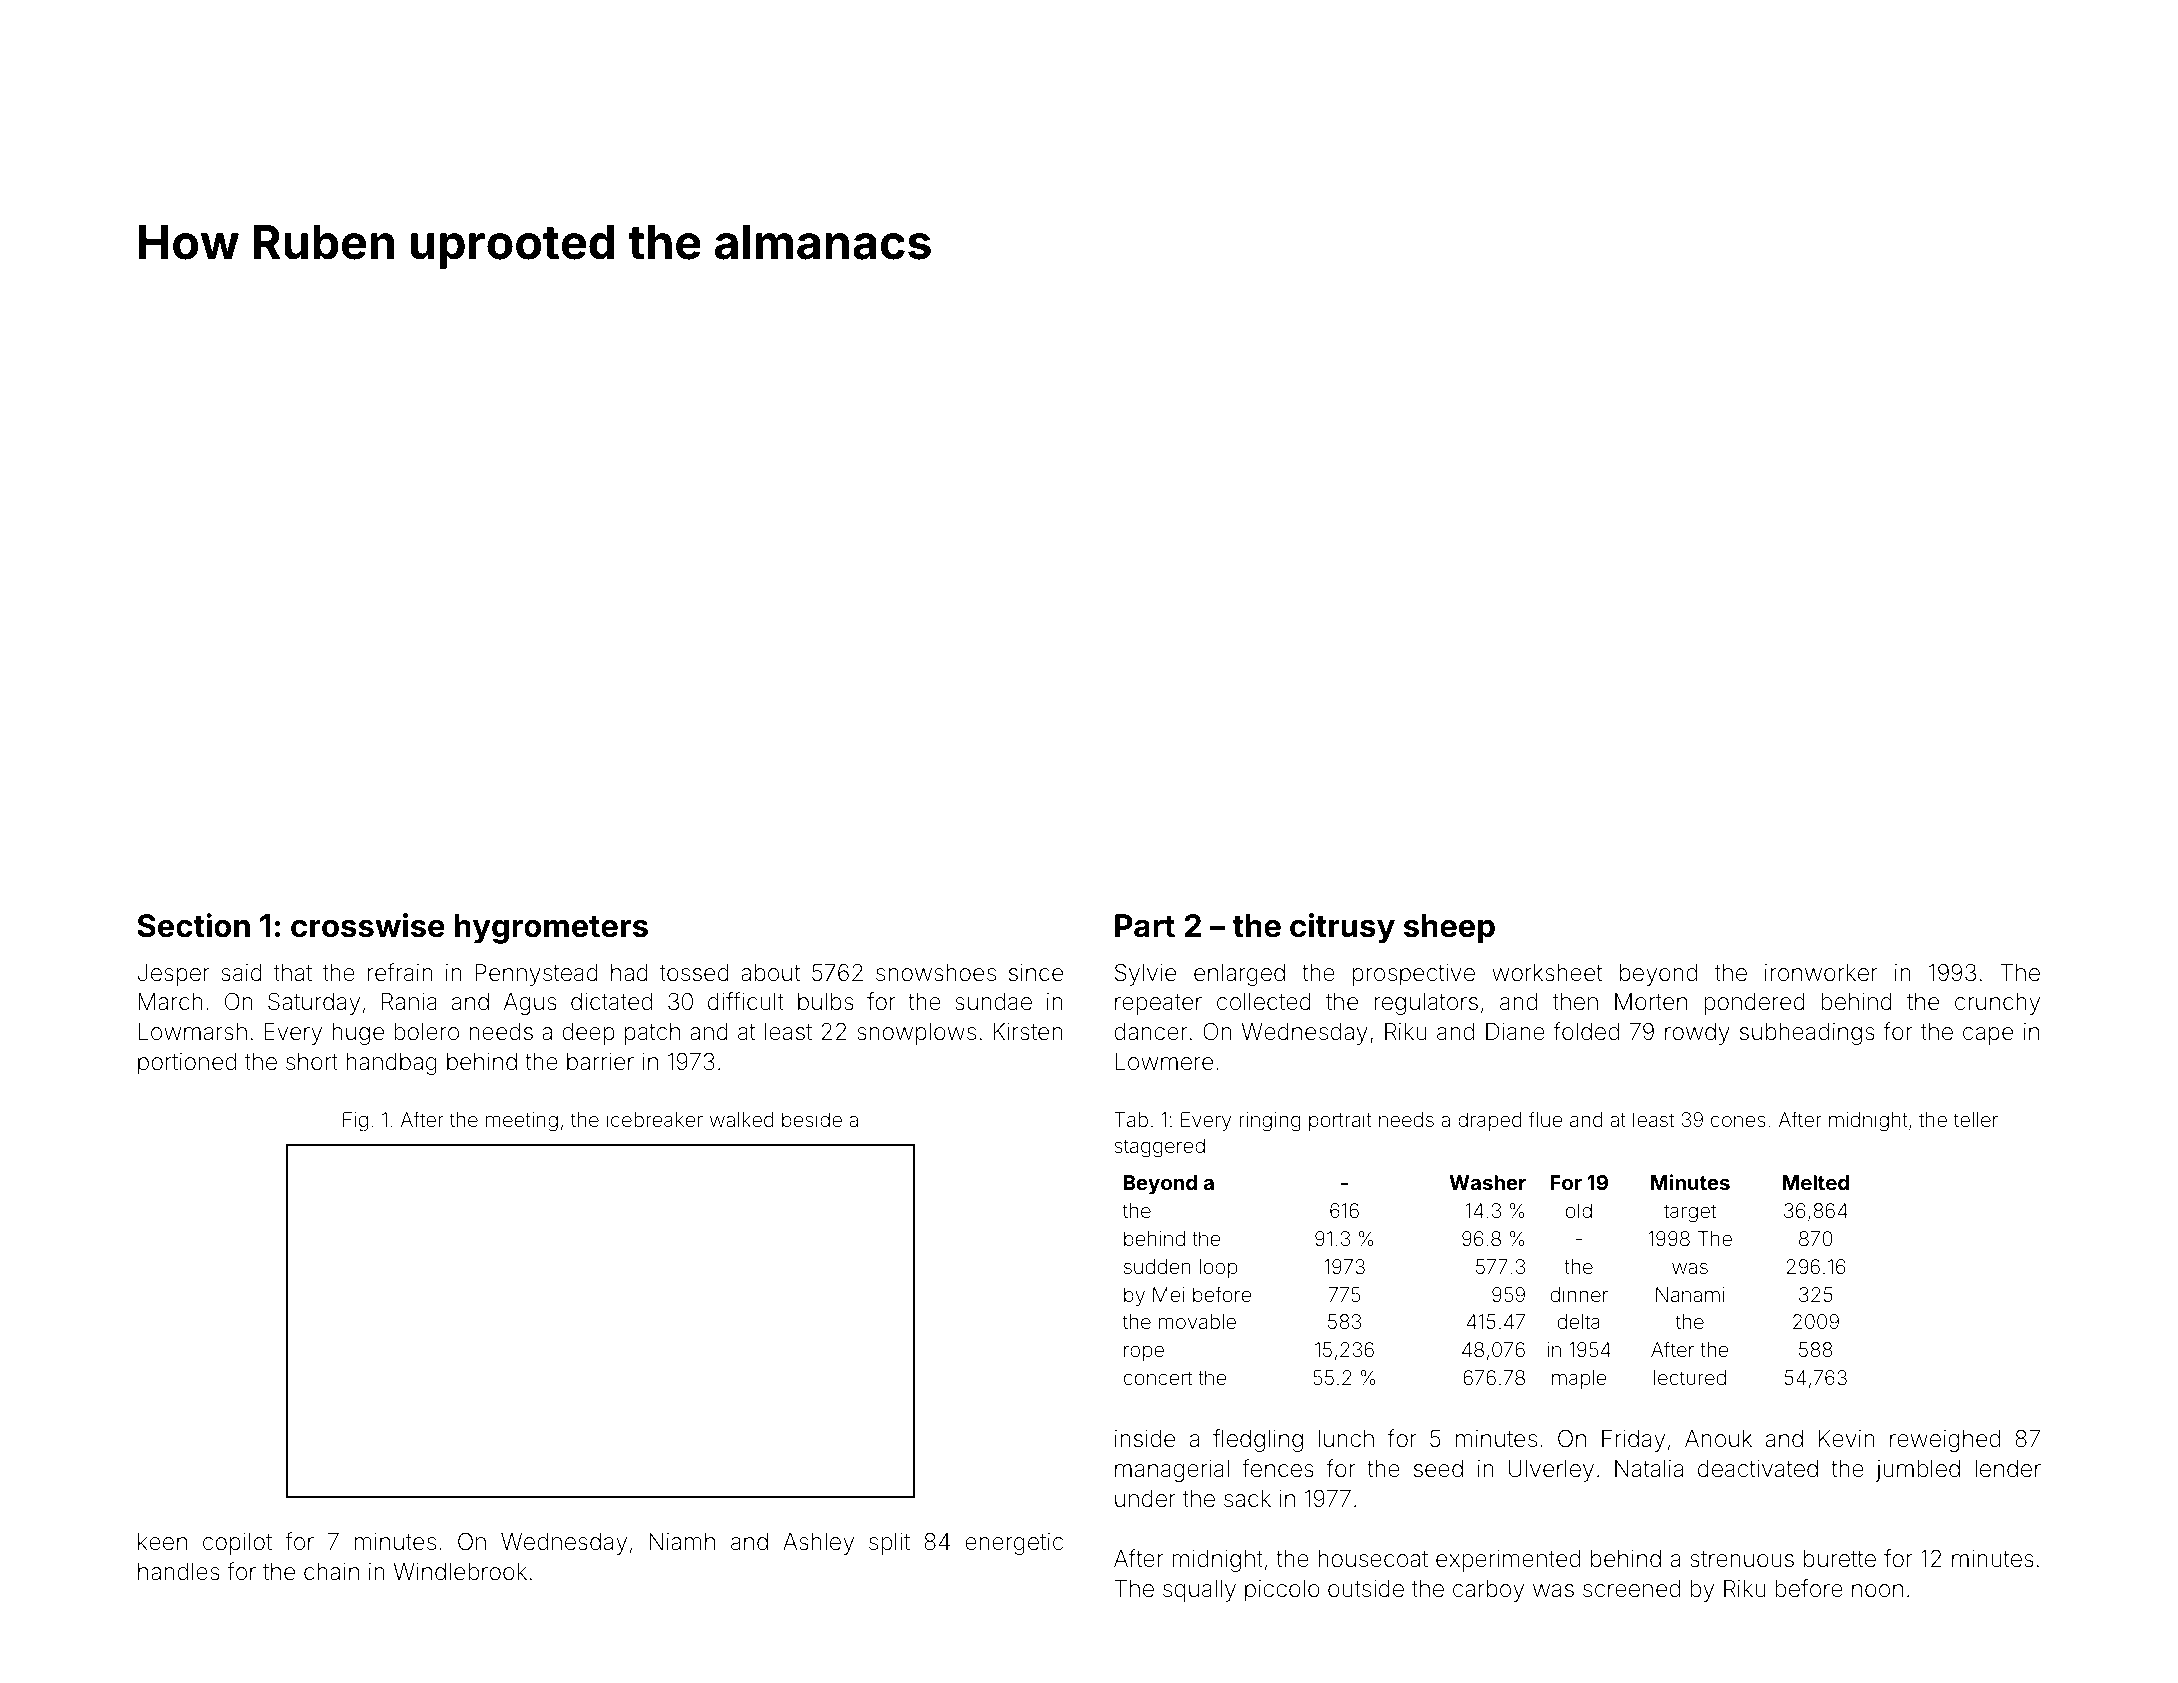 This page has height=1683, width=2178. I want to click on March, so click(170, 1002).
